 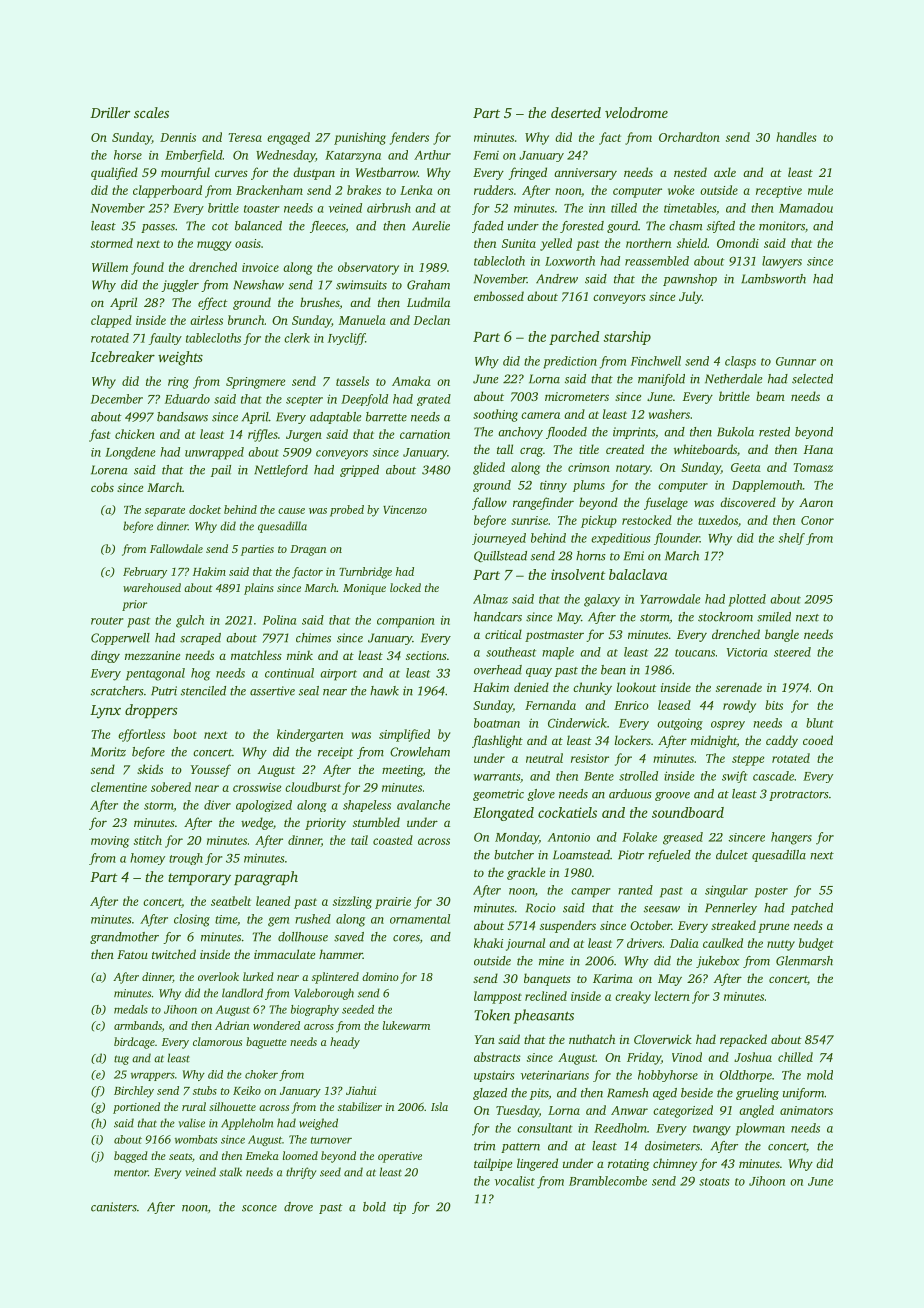 I want to click on fenders, so click(x=409, y=138).
